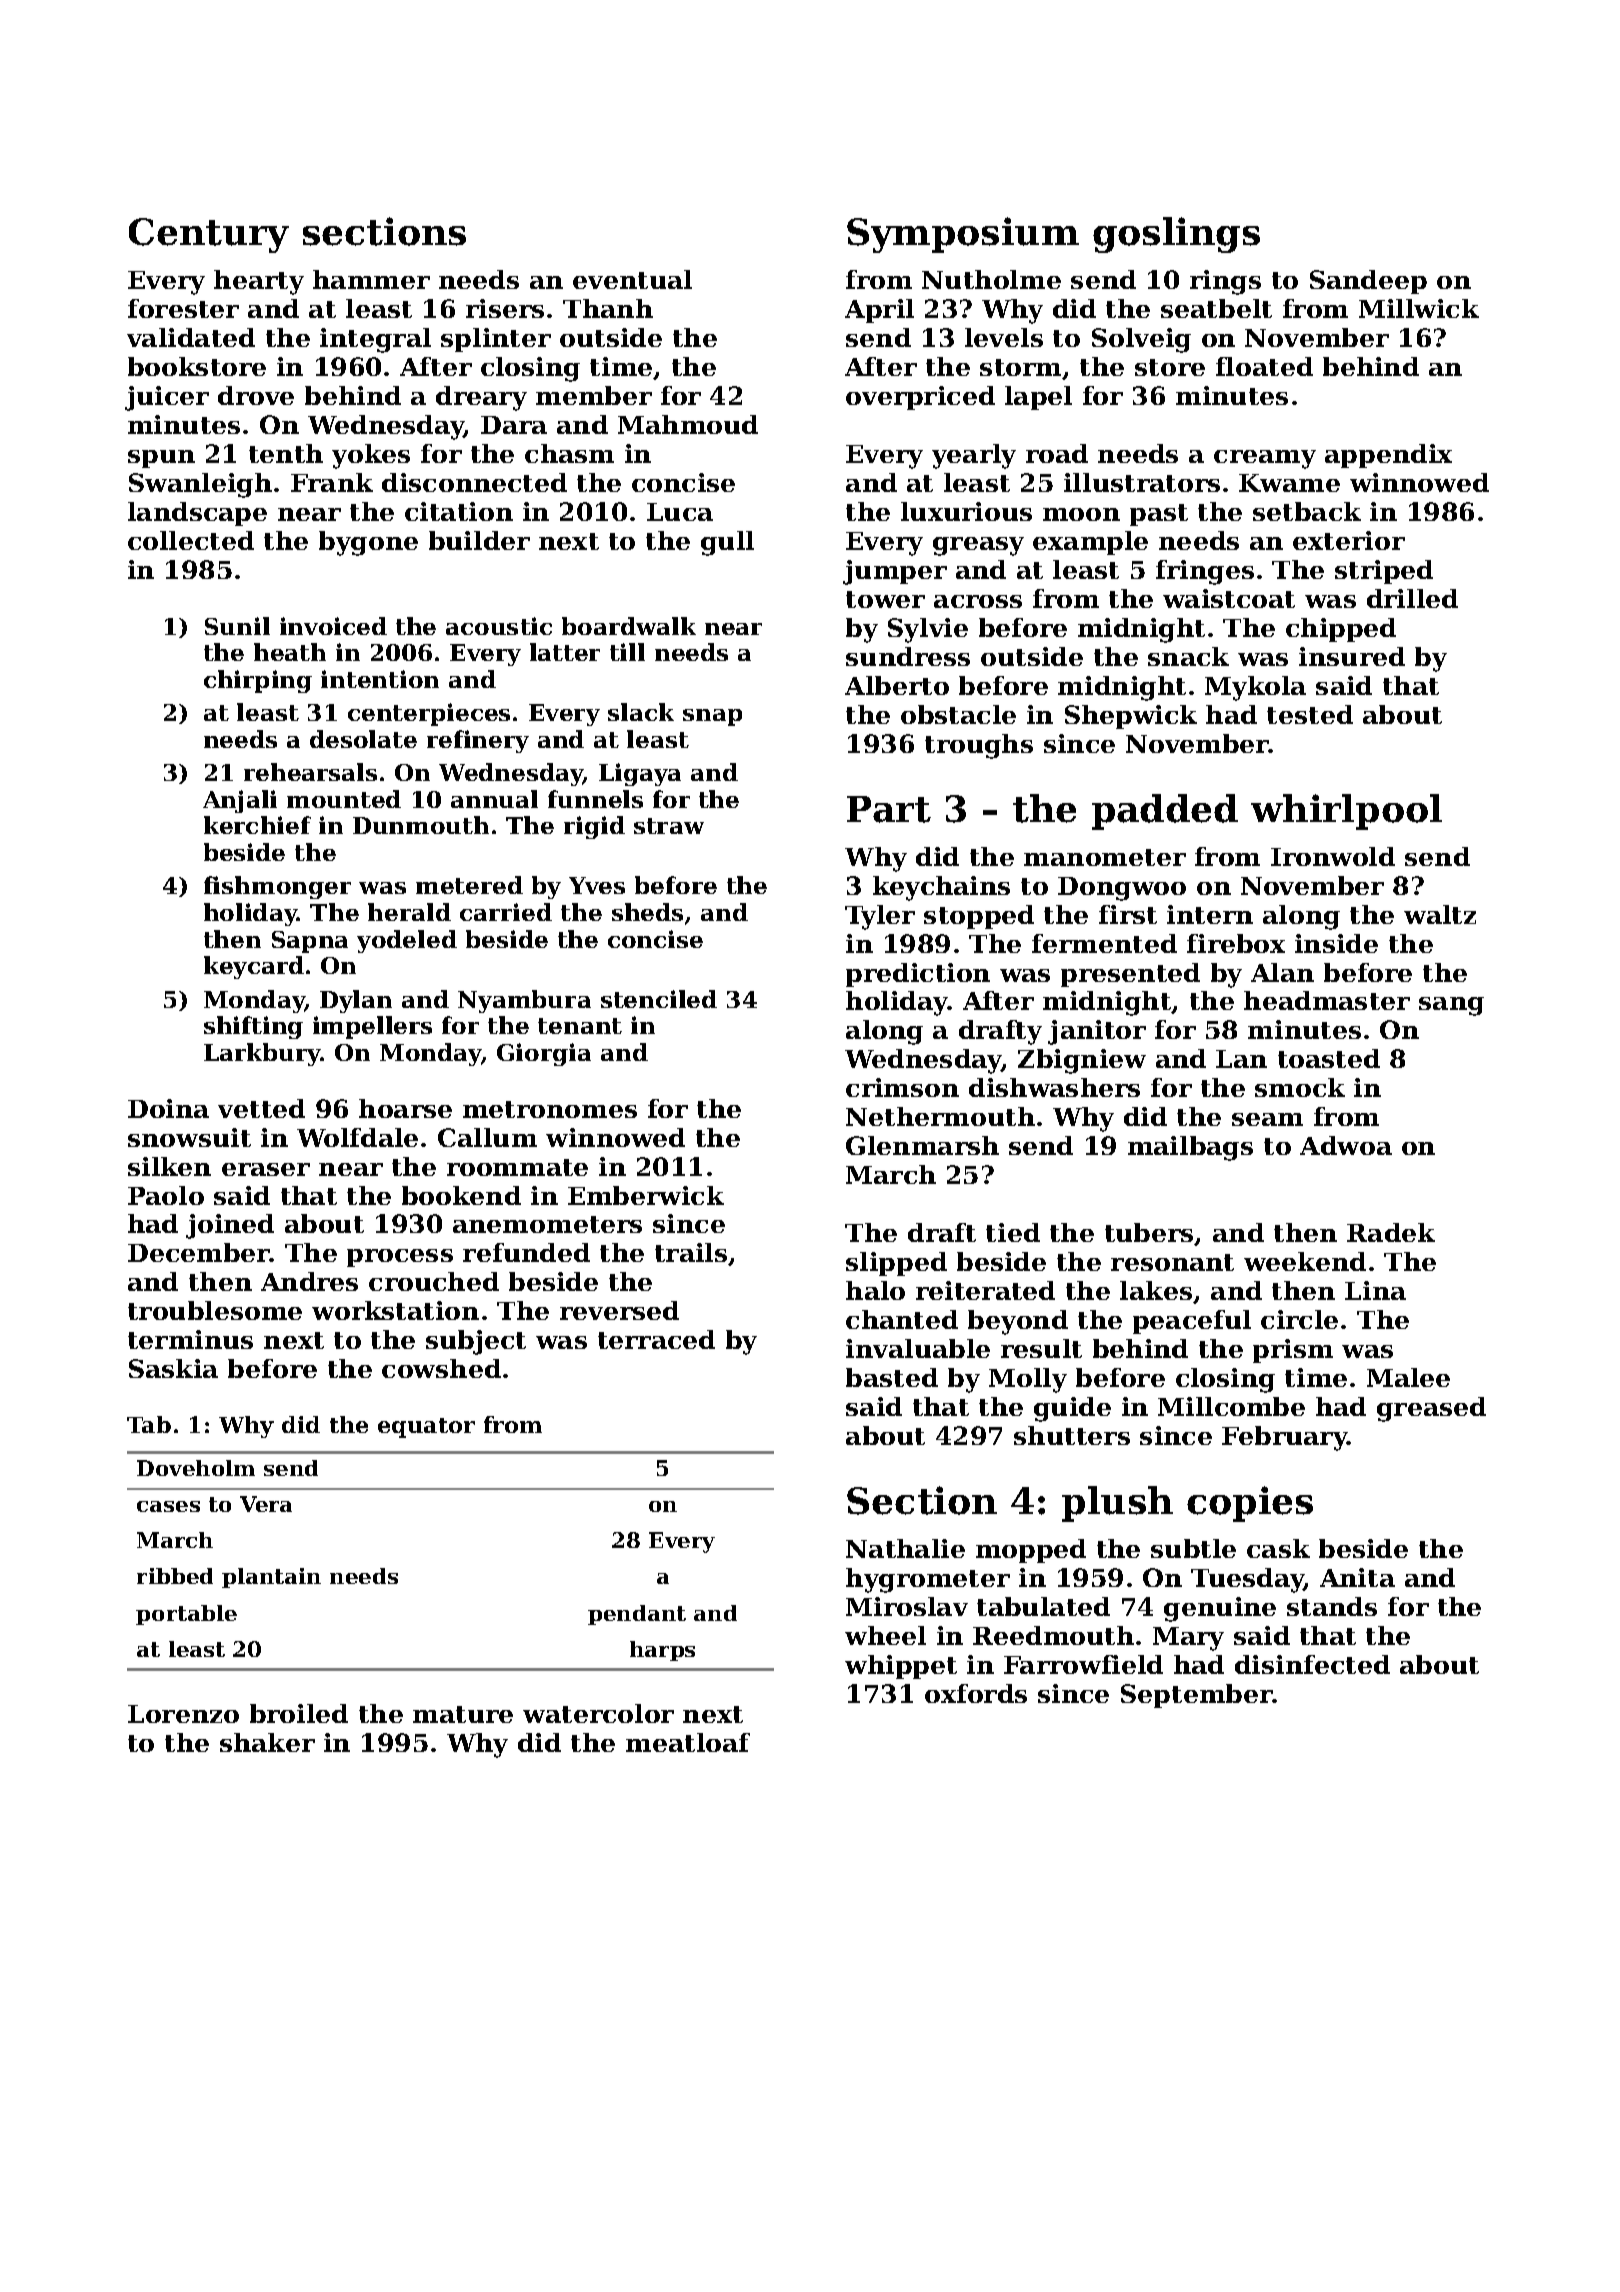  I want to click on risers, so click(505, 308).
